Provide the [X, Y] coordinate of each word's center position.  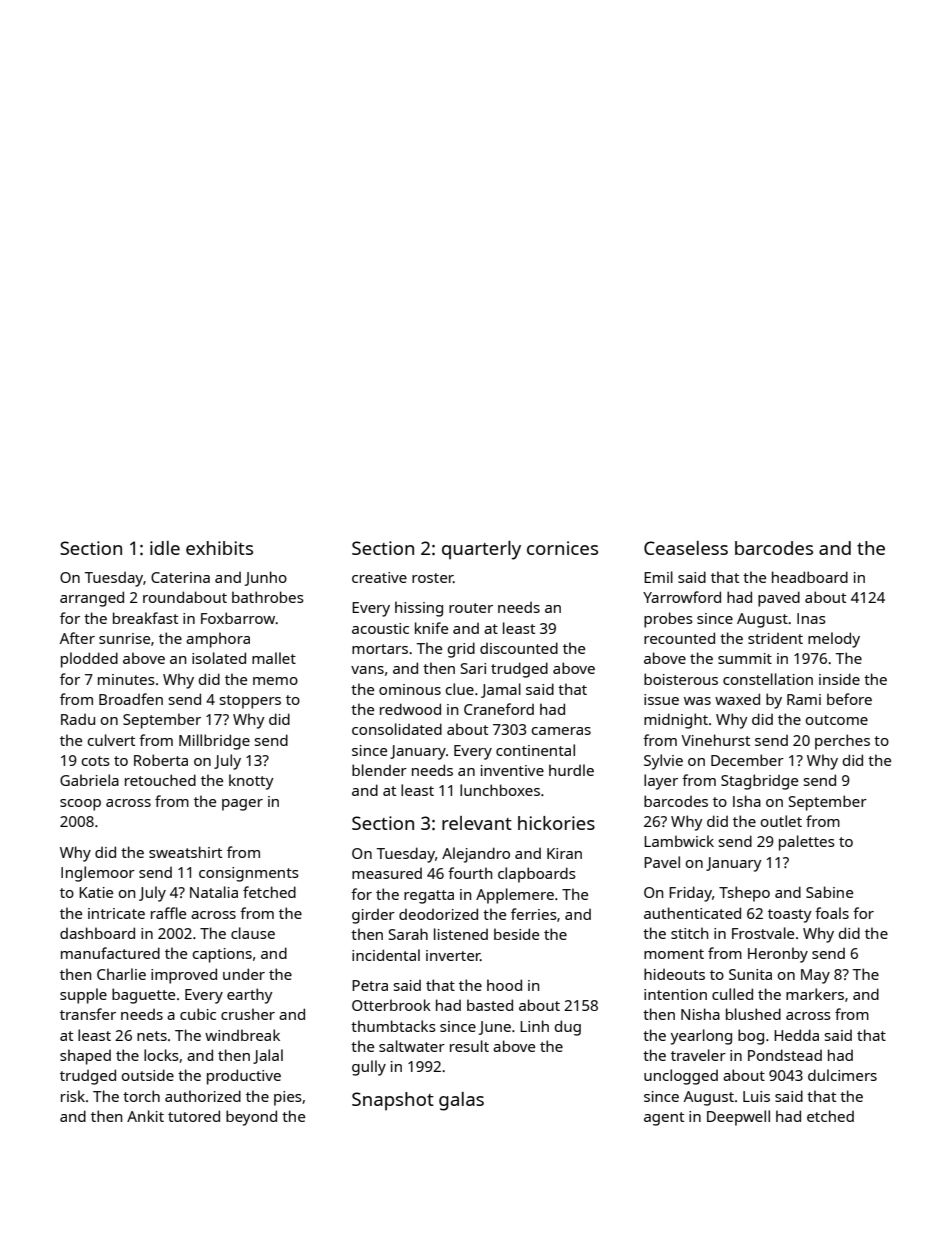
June [495, 1028]
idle [165, 548]
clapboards [537, 875]
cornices [562, 548]
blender [379, 770]
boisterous [681, 679]
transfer [88, 1014]
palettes [807, 843]
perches [842, 742]
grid [461, 650]
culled [732, 994]
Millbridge [214, 742]
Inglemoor [98, 874]
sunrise [124, 638]
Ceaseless [686, 548]
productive [244, 1077]
